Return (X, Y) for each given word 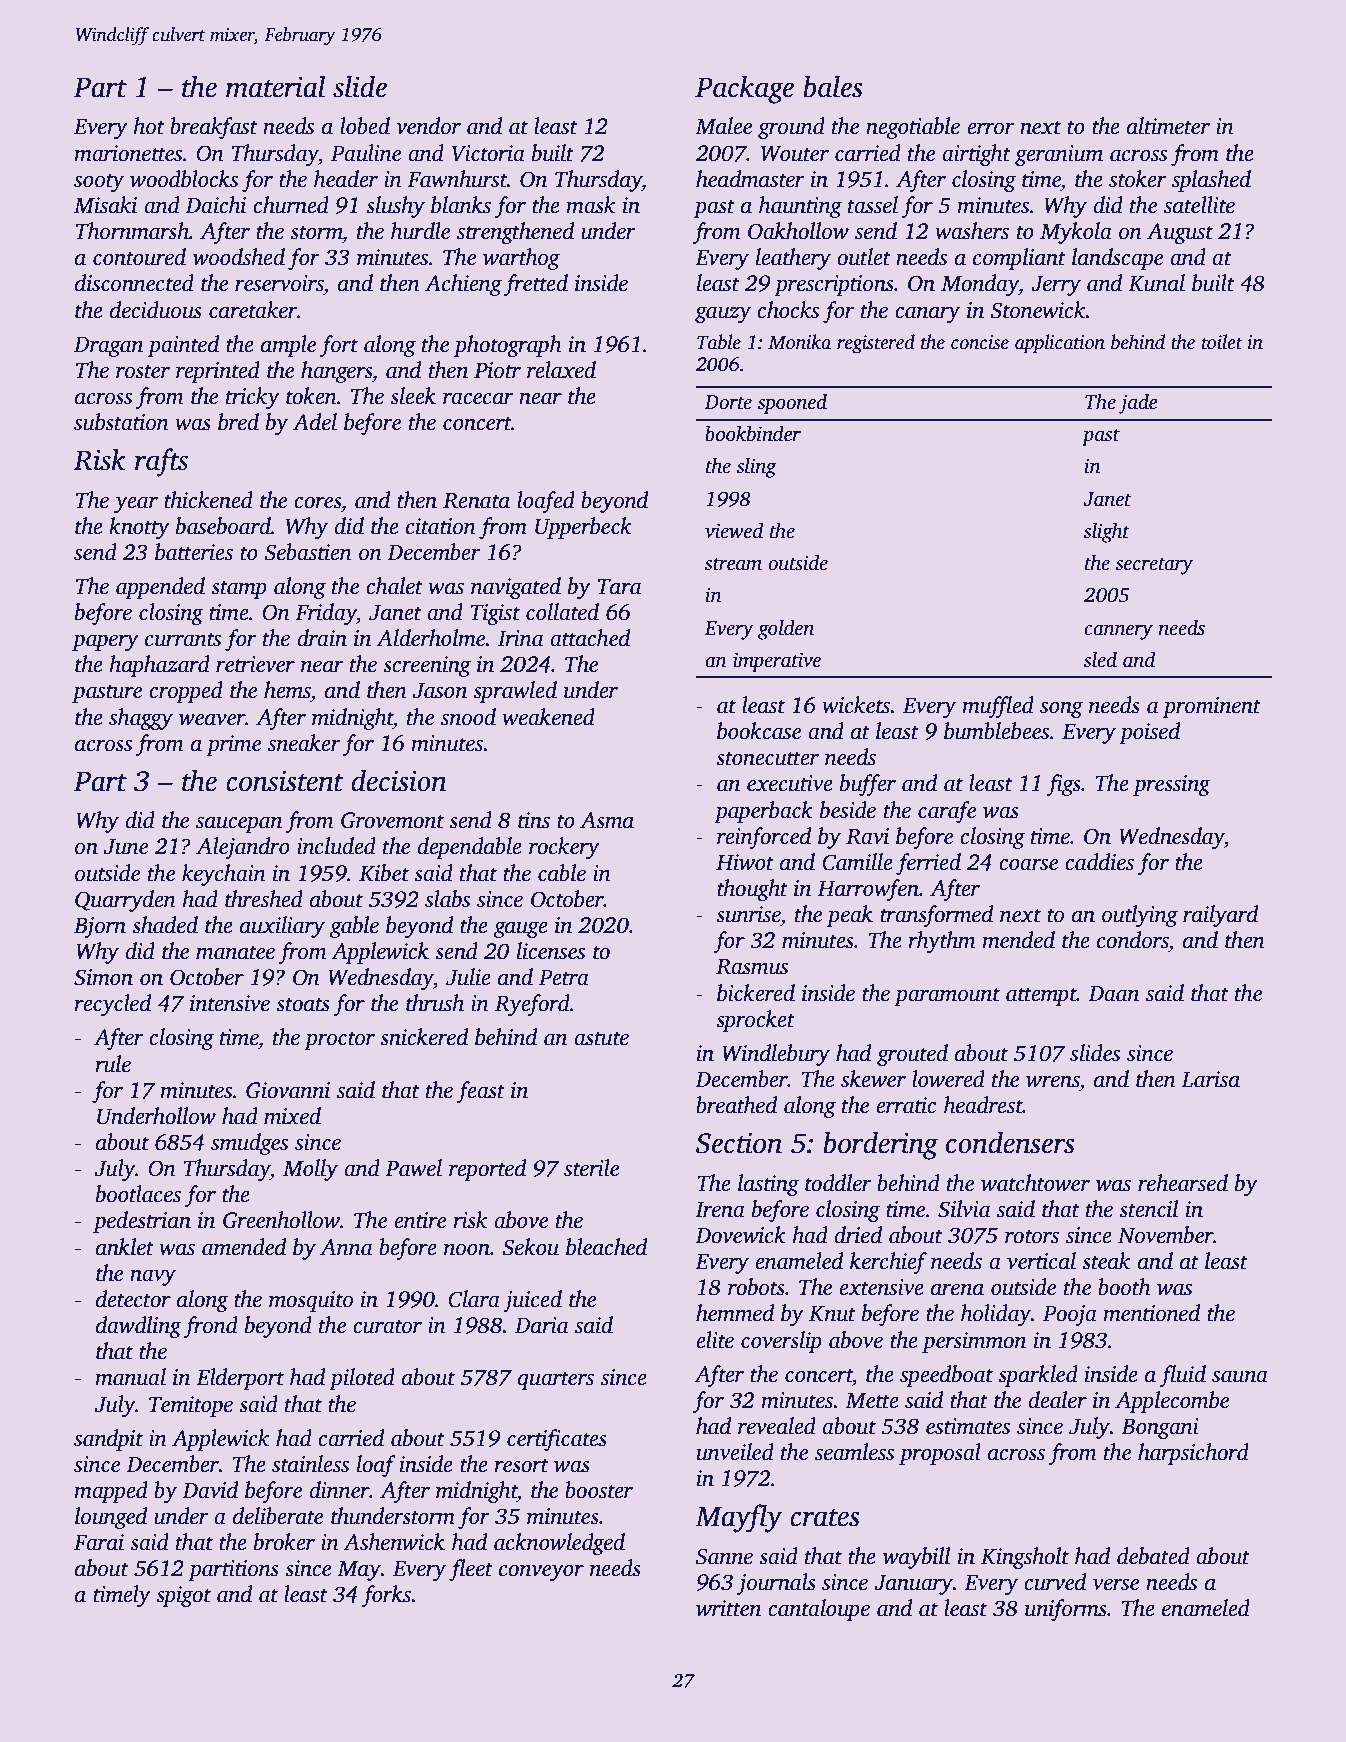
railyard (1220, 916)
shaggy (141, 719)
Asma (607, 820)
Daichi (215, 205)
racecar (478, 398)
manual (130, 1377)
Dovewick (740, 1235)
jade (1138, 404)
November (1166, 1235)
